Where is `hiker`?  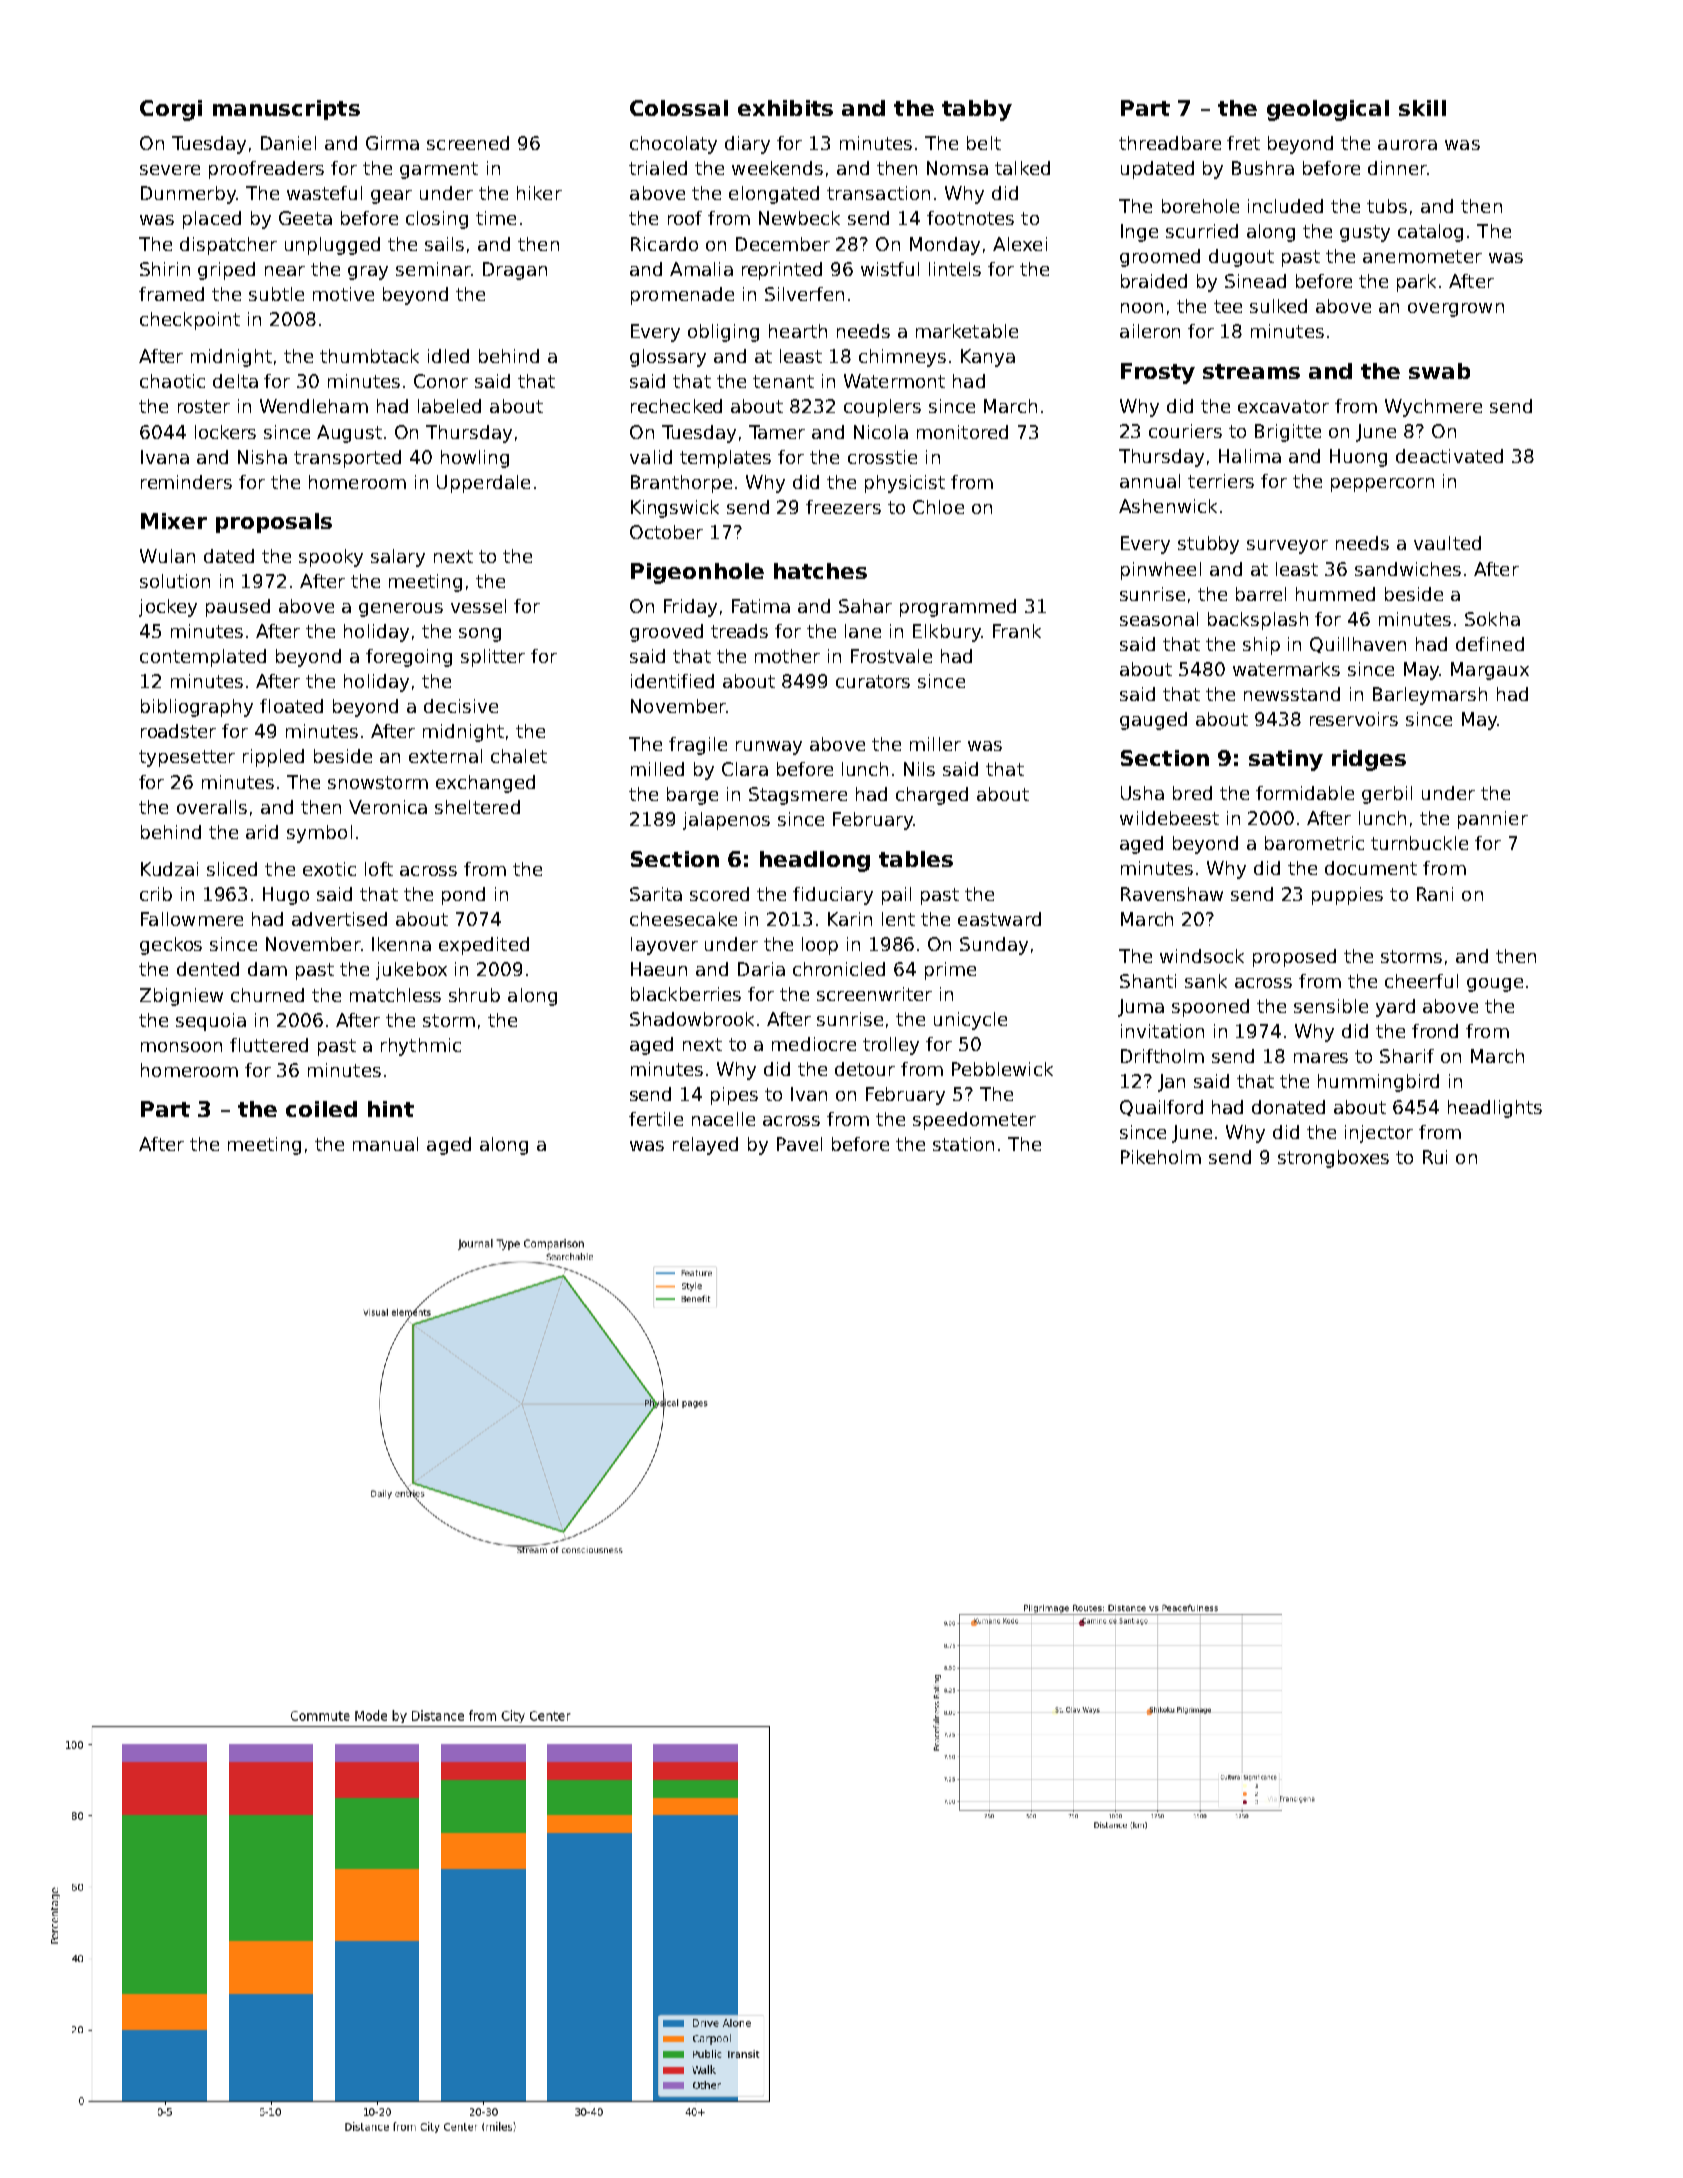 hiker is located at coordinates (539, 193).
